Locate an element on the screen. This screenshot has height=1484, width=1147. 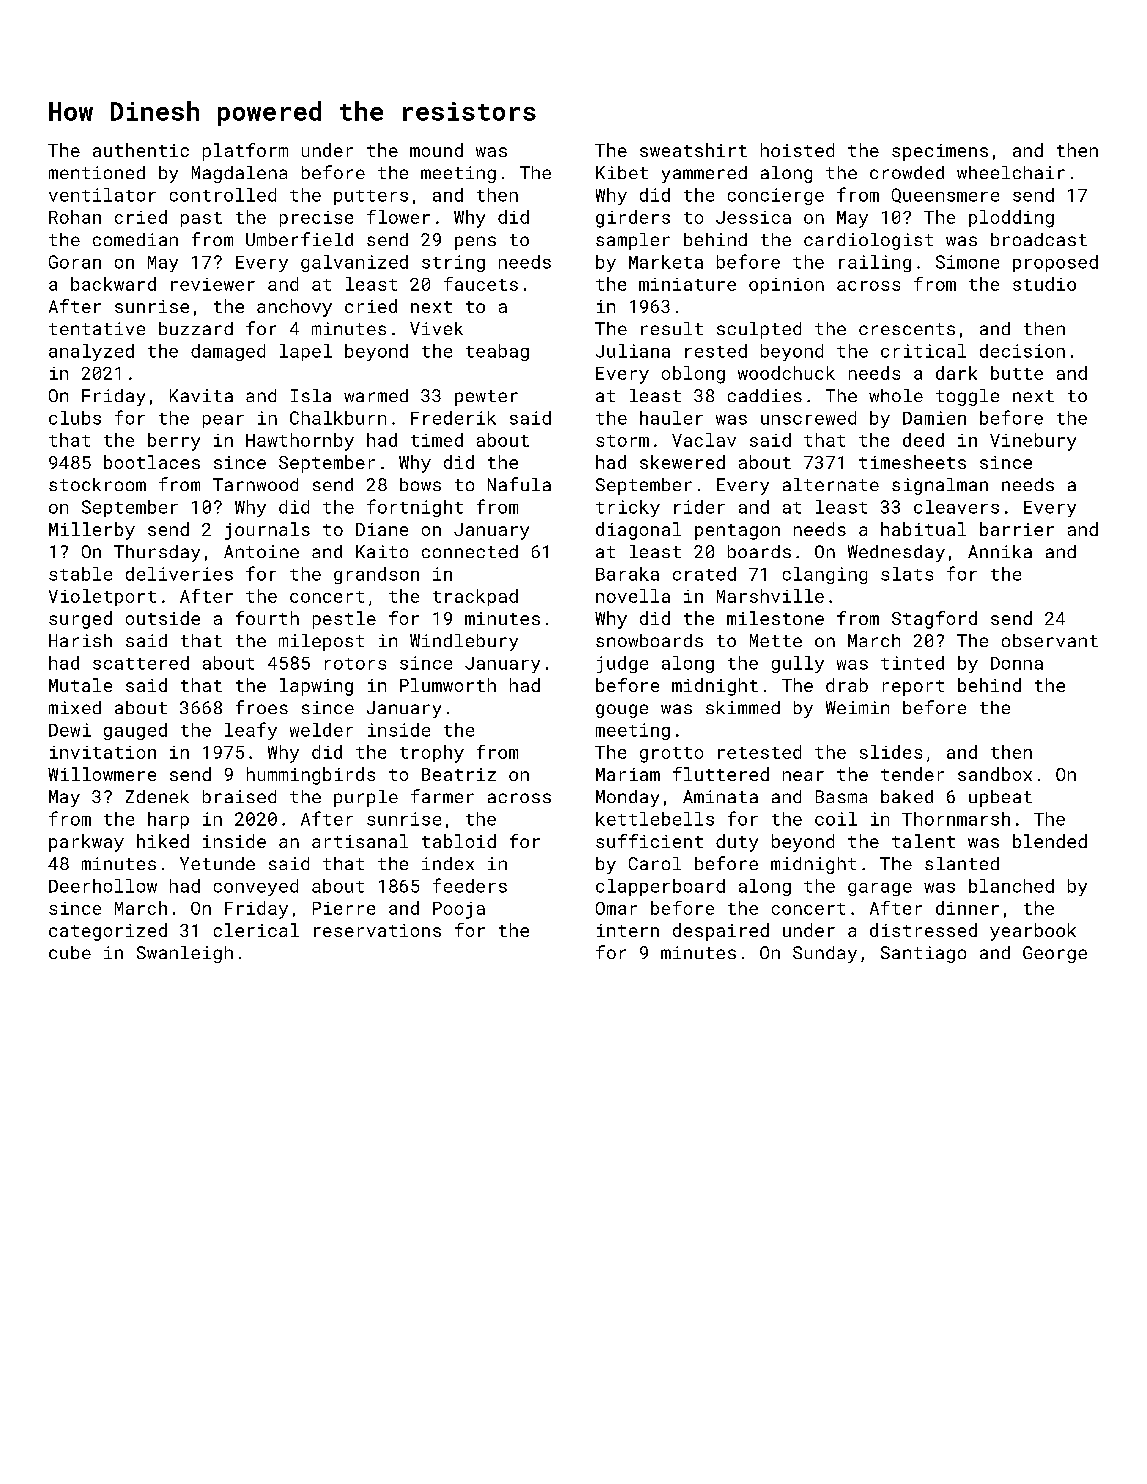
Chalkburn is located at coordinates (338, 418).
